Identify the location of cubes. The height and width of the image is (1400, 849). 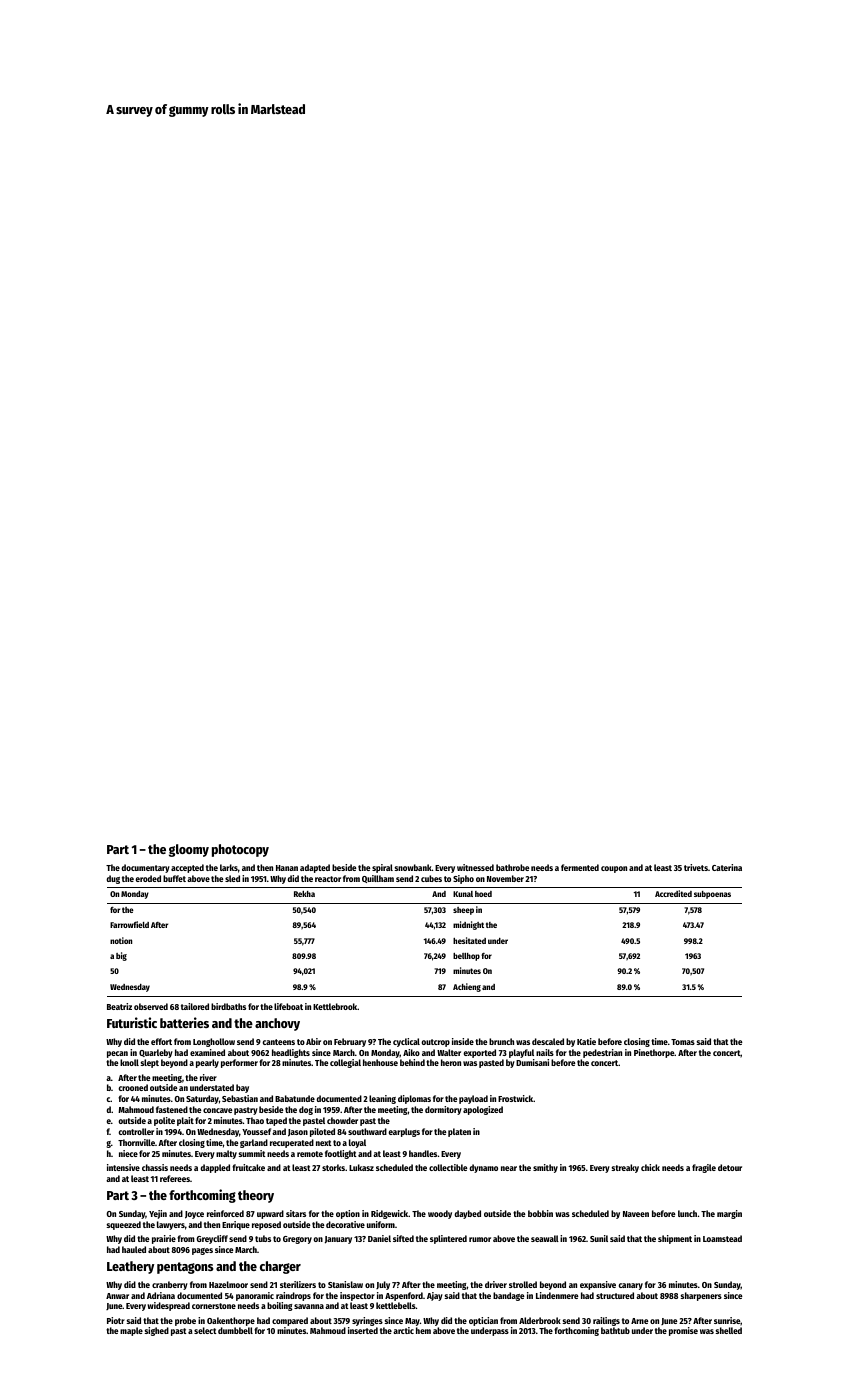
(431, 878).
